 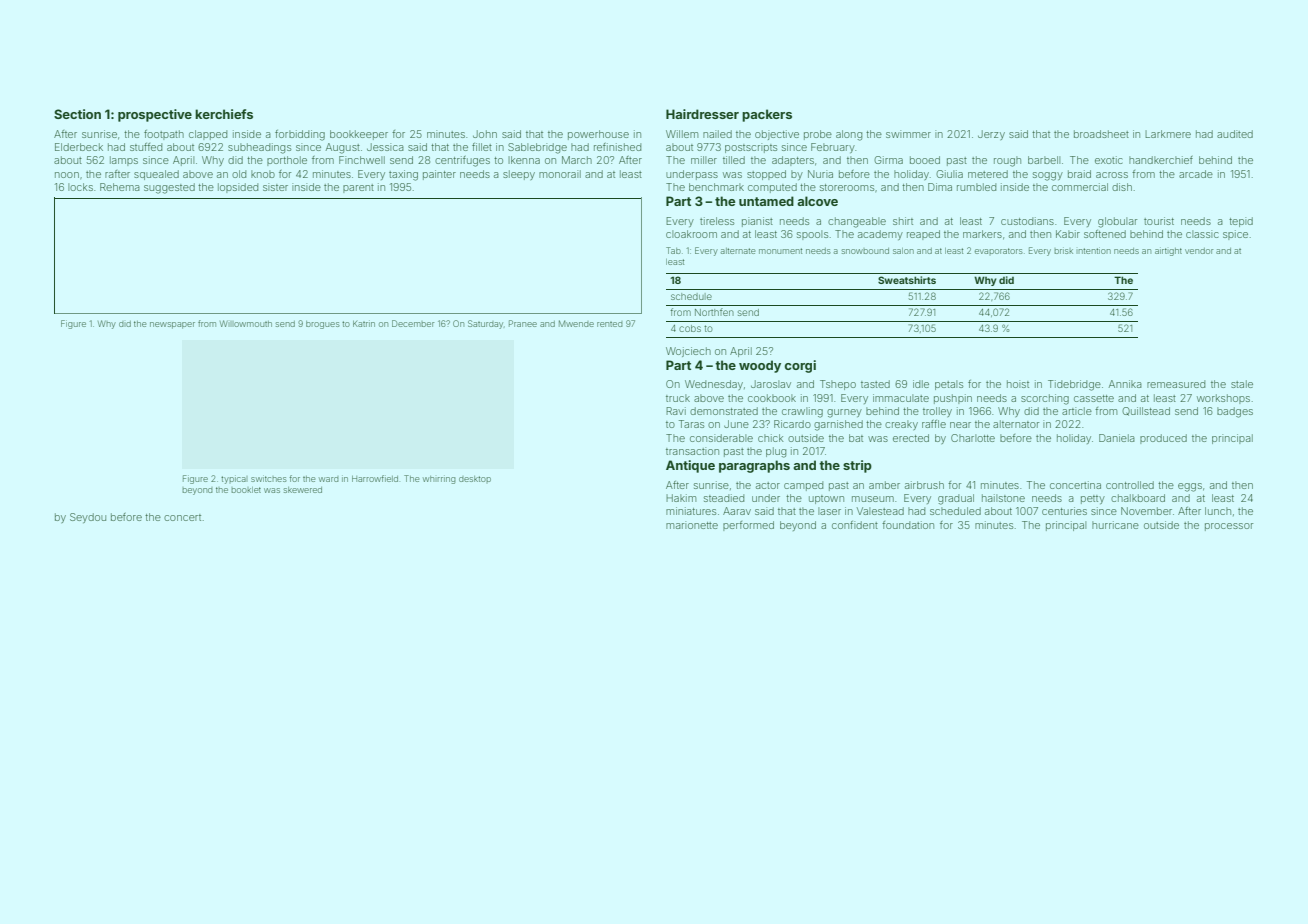 What do you see at coordinates (79, 147) in the screenshot?
I see `Elderbeck` at bounding box center [79, 147].
